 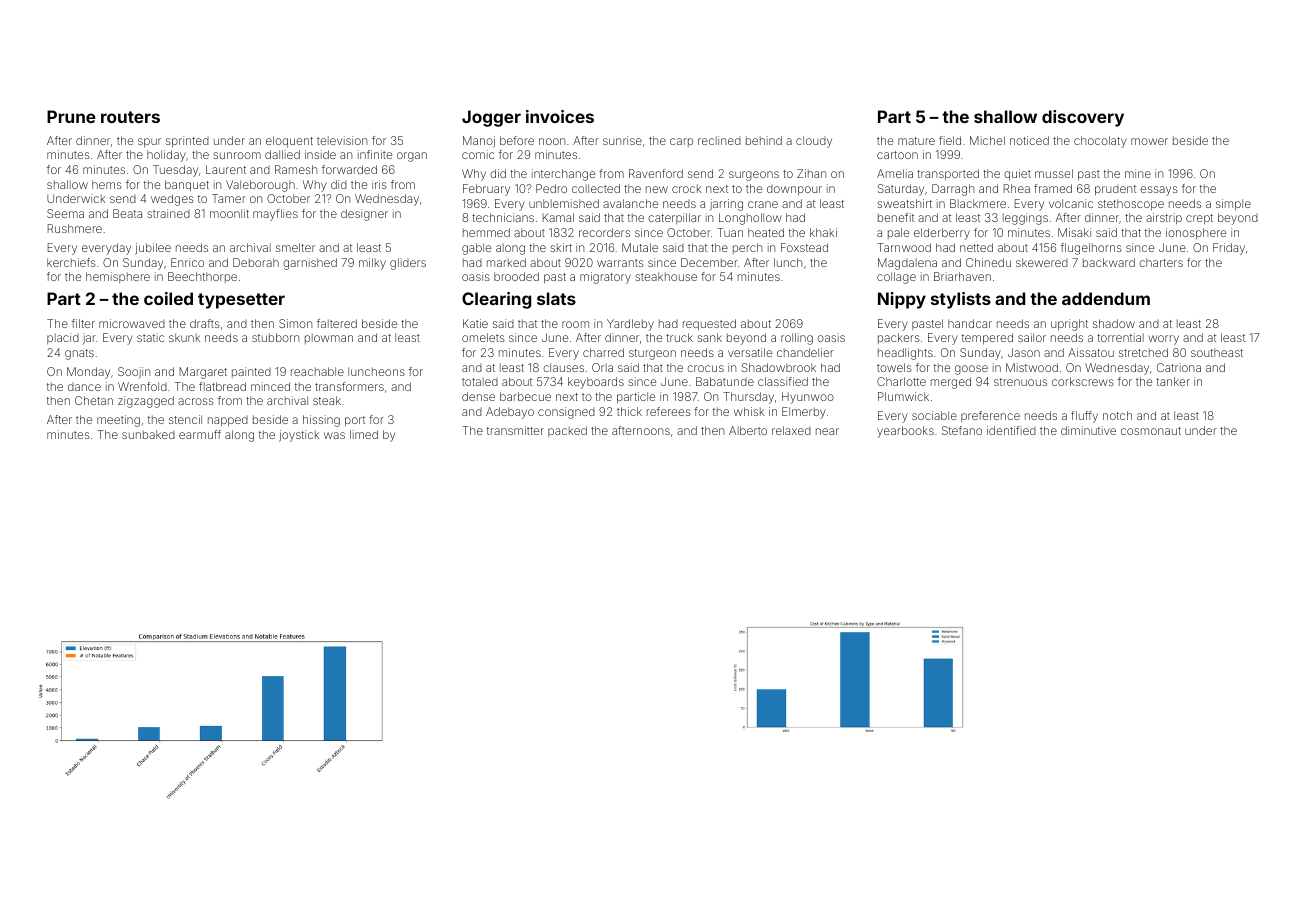 What do you see at coordinates (1164, 218) in the image?
I see `airstrip` at bounding box center [1164, 218].
